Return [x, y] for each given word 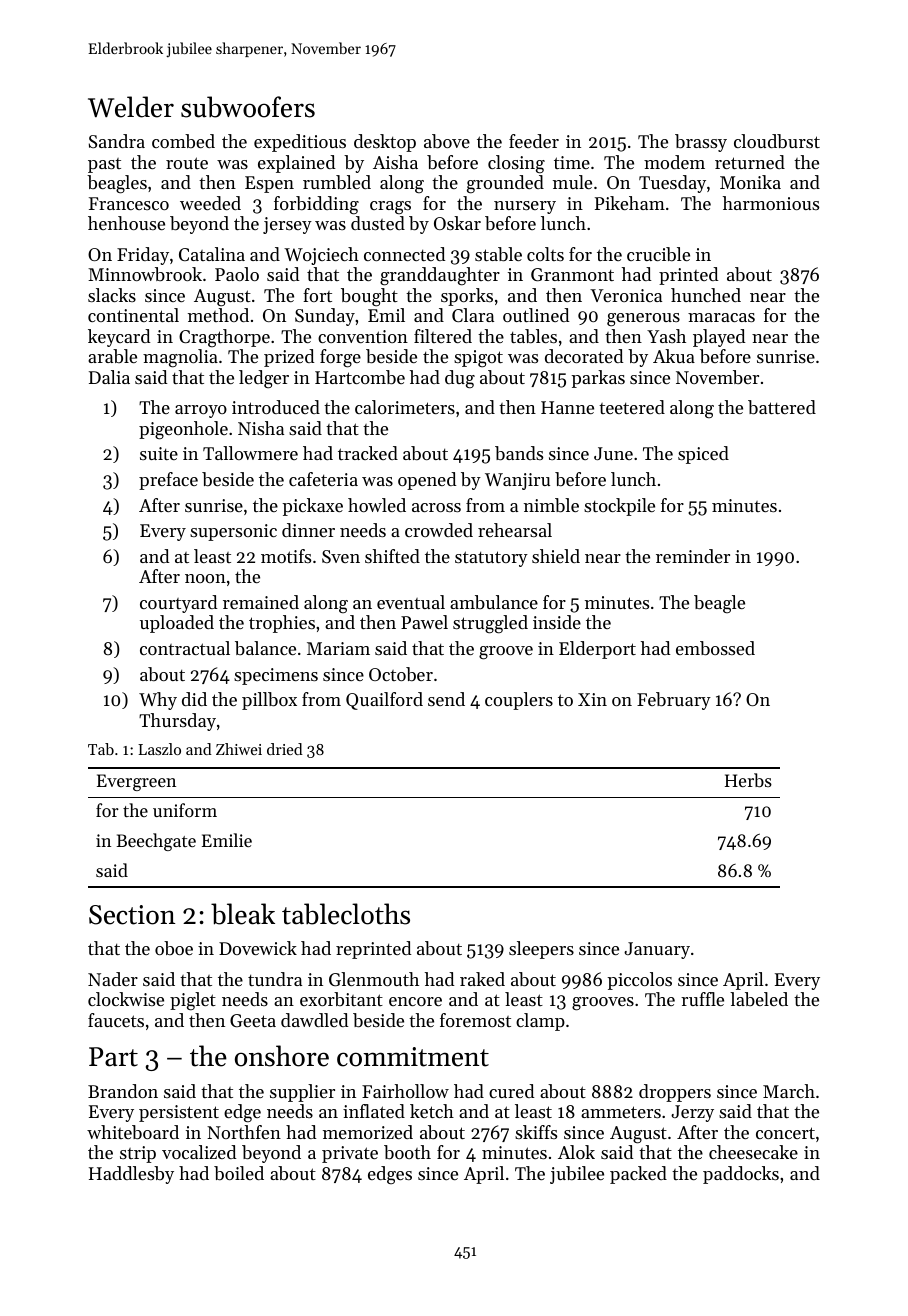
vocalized [199, 1152]
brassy [701, 143]
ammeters [621, 1112]
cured [512, 1091]
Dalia [109, 377]
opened [427, 481]
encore [415, 1001]
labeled [759, 999]
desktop [385, 143]
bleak [243, 914]
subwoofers [248, 107]
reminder [693, 556]
